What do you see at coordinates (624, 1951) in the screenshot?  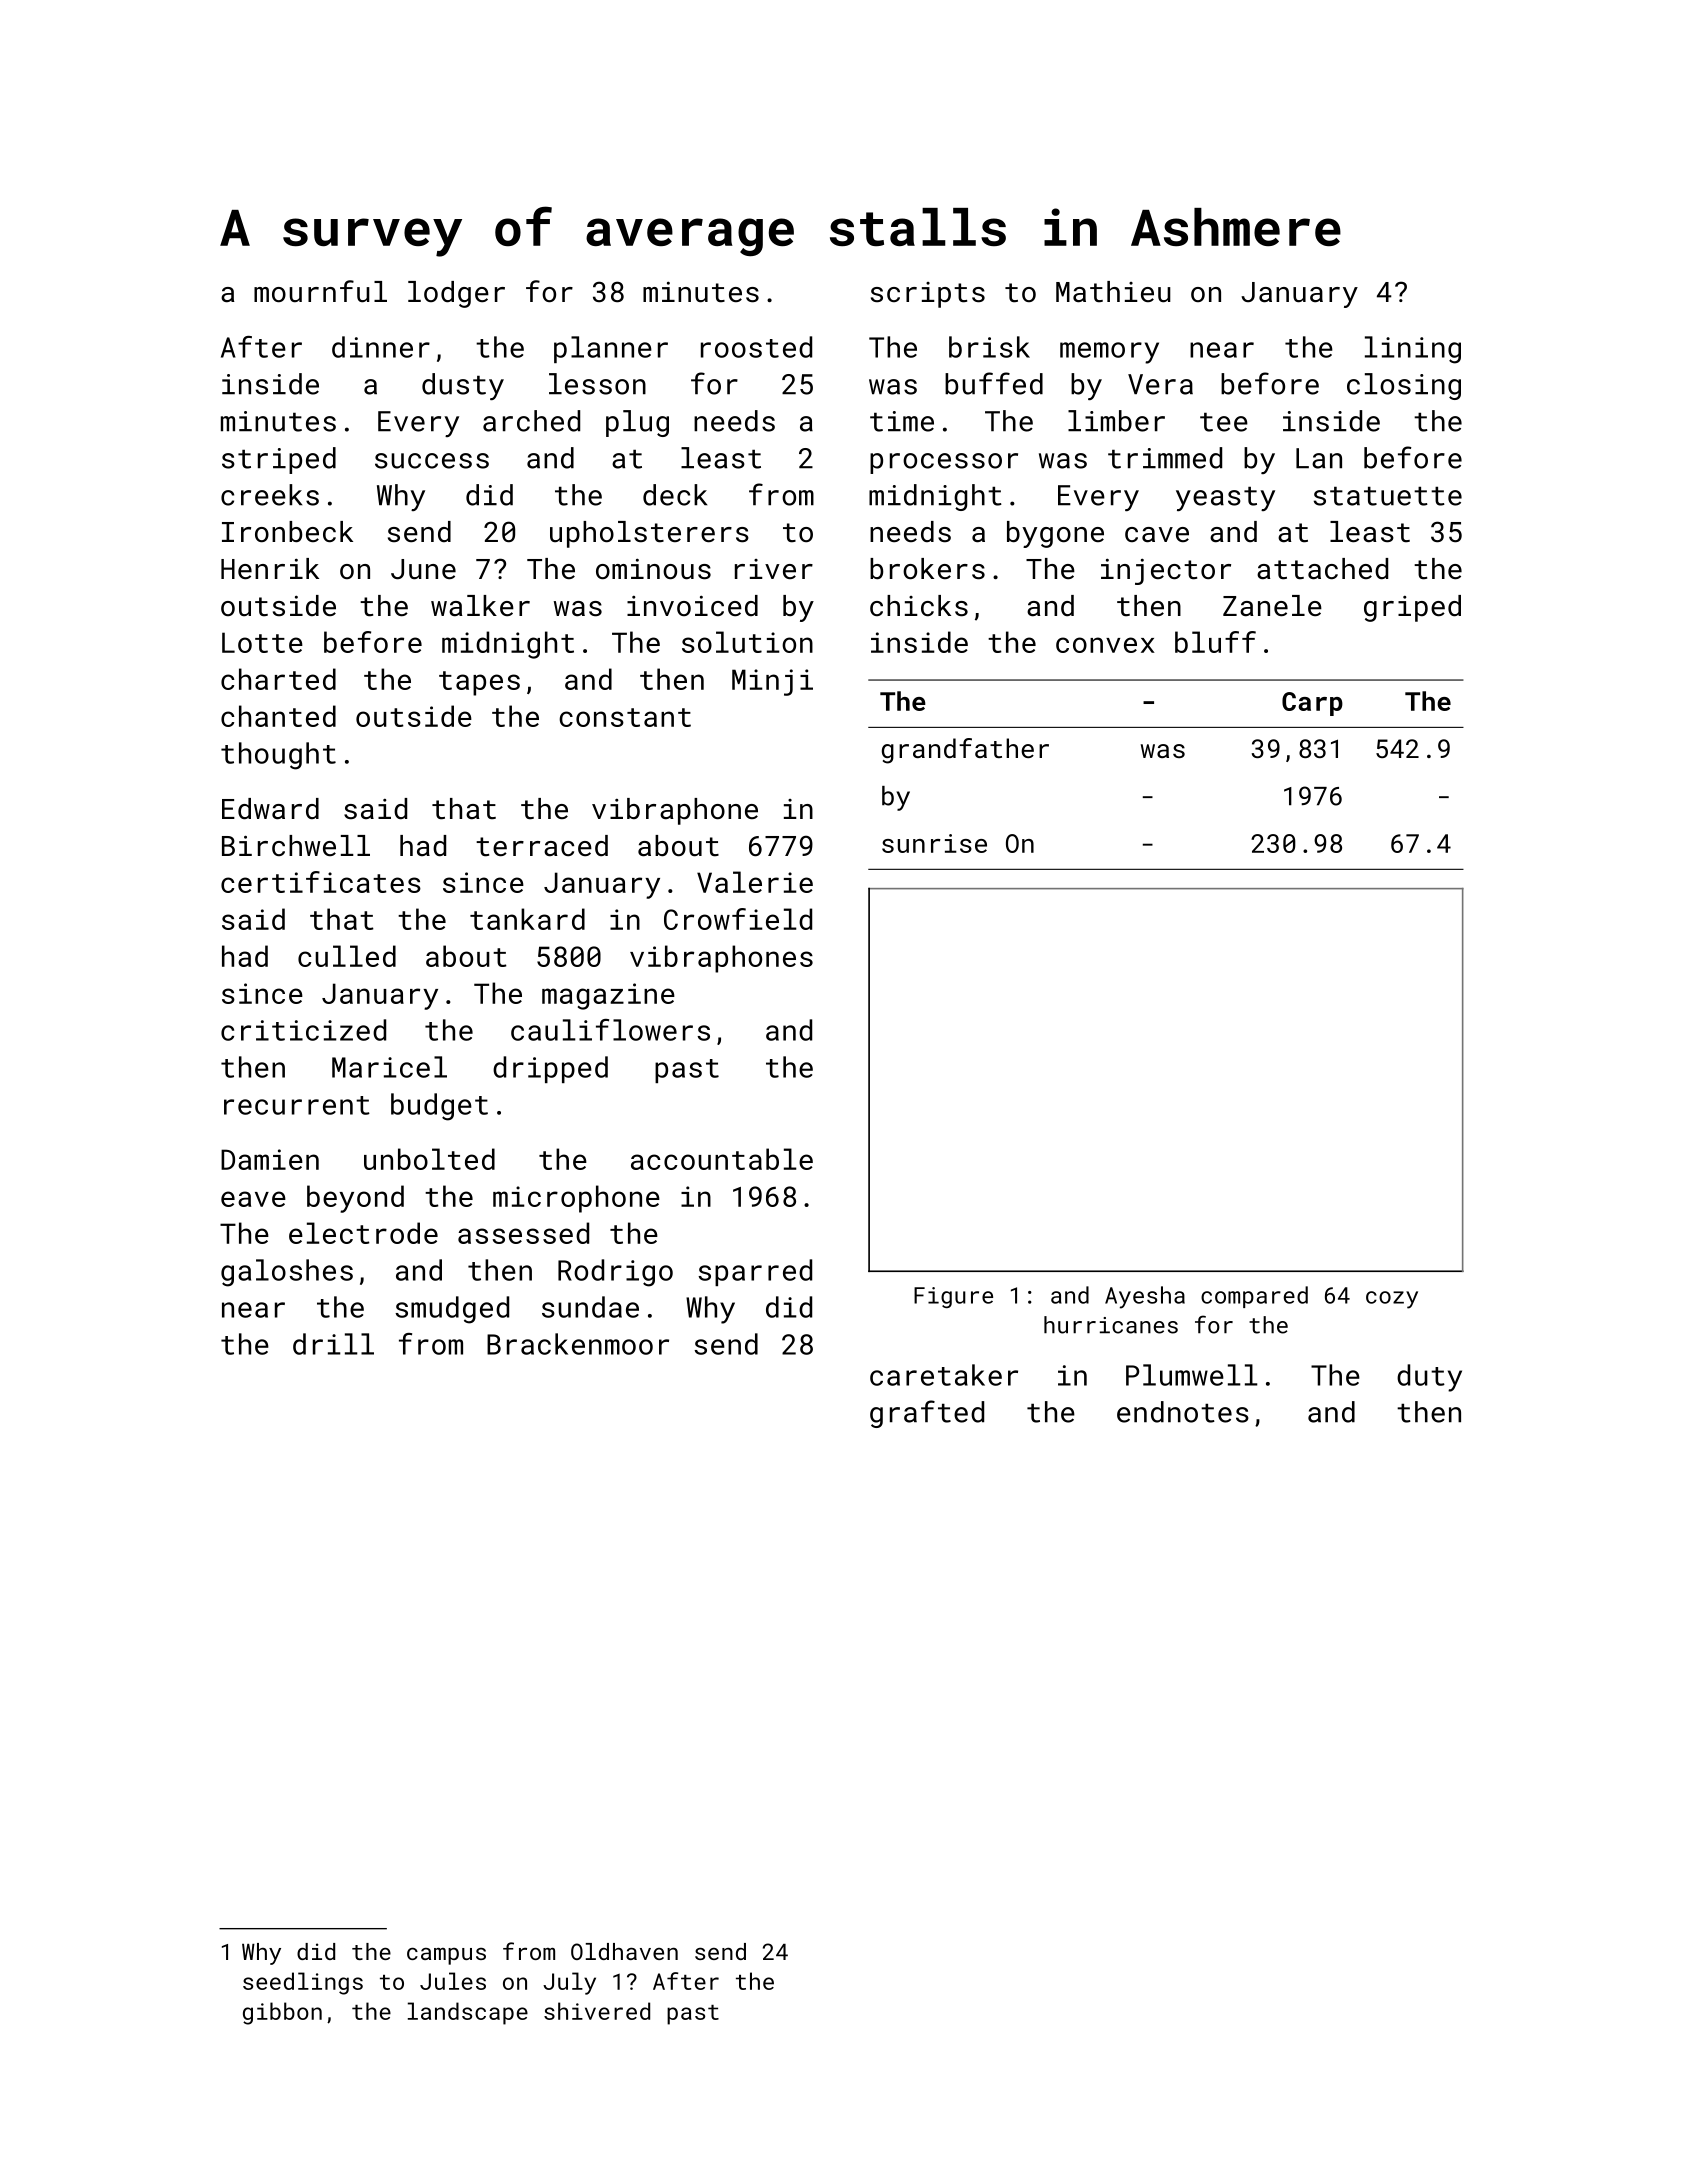 I see `Oldhaven` at bounding box center [624, 1951].
